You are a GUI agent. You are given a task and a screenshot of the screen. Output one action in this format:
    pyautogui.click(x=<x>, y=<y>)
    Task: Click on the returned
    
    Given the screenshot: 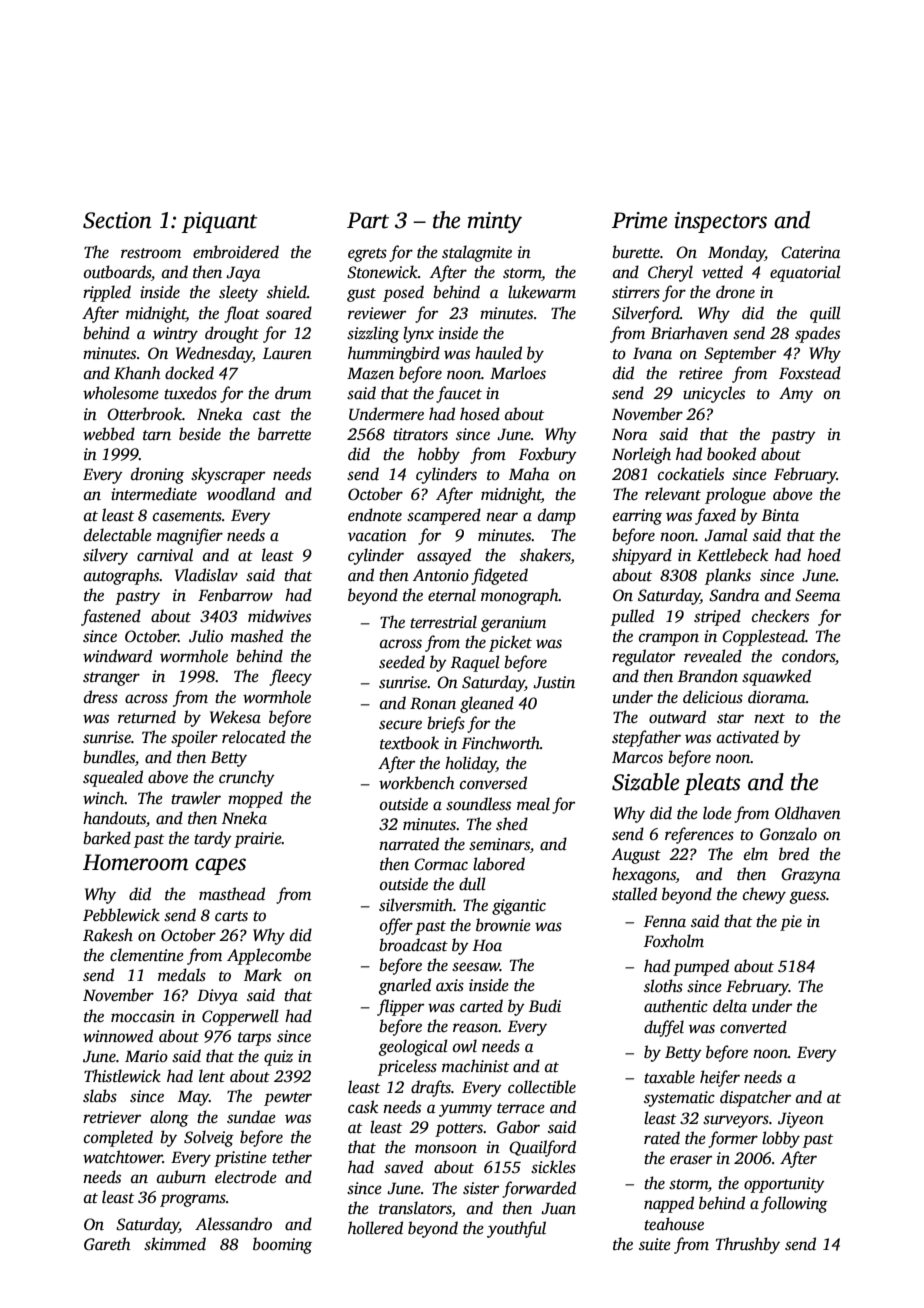 What is the action you would take?
    pyautogui.click(x=147, y=717)
